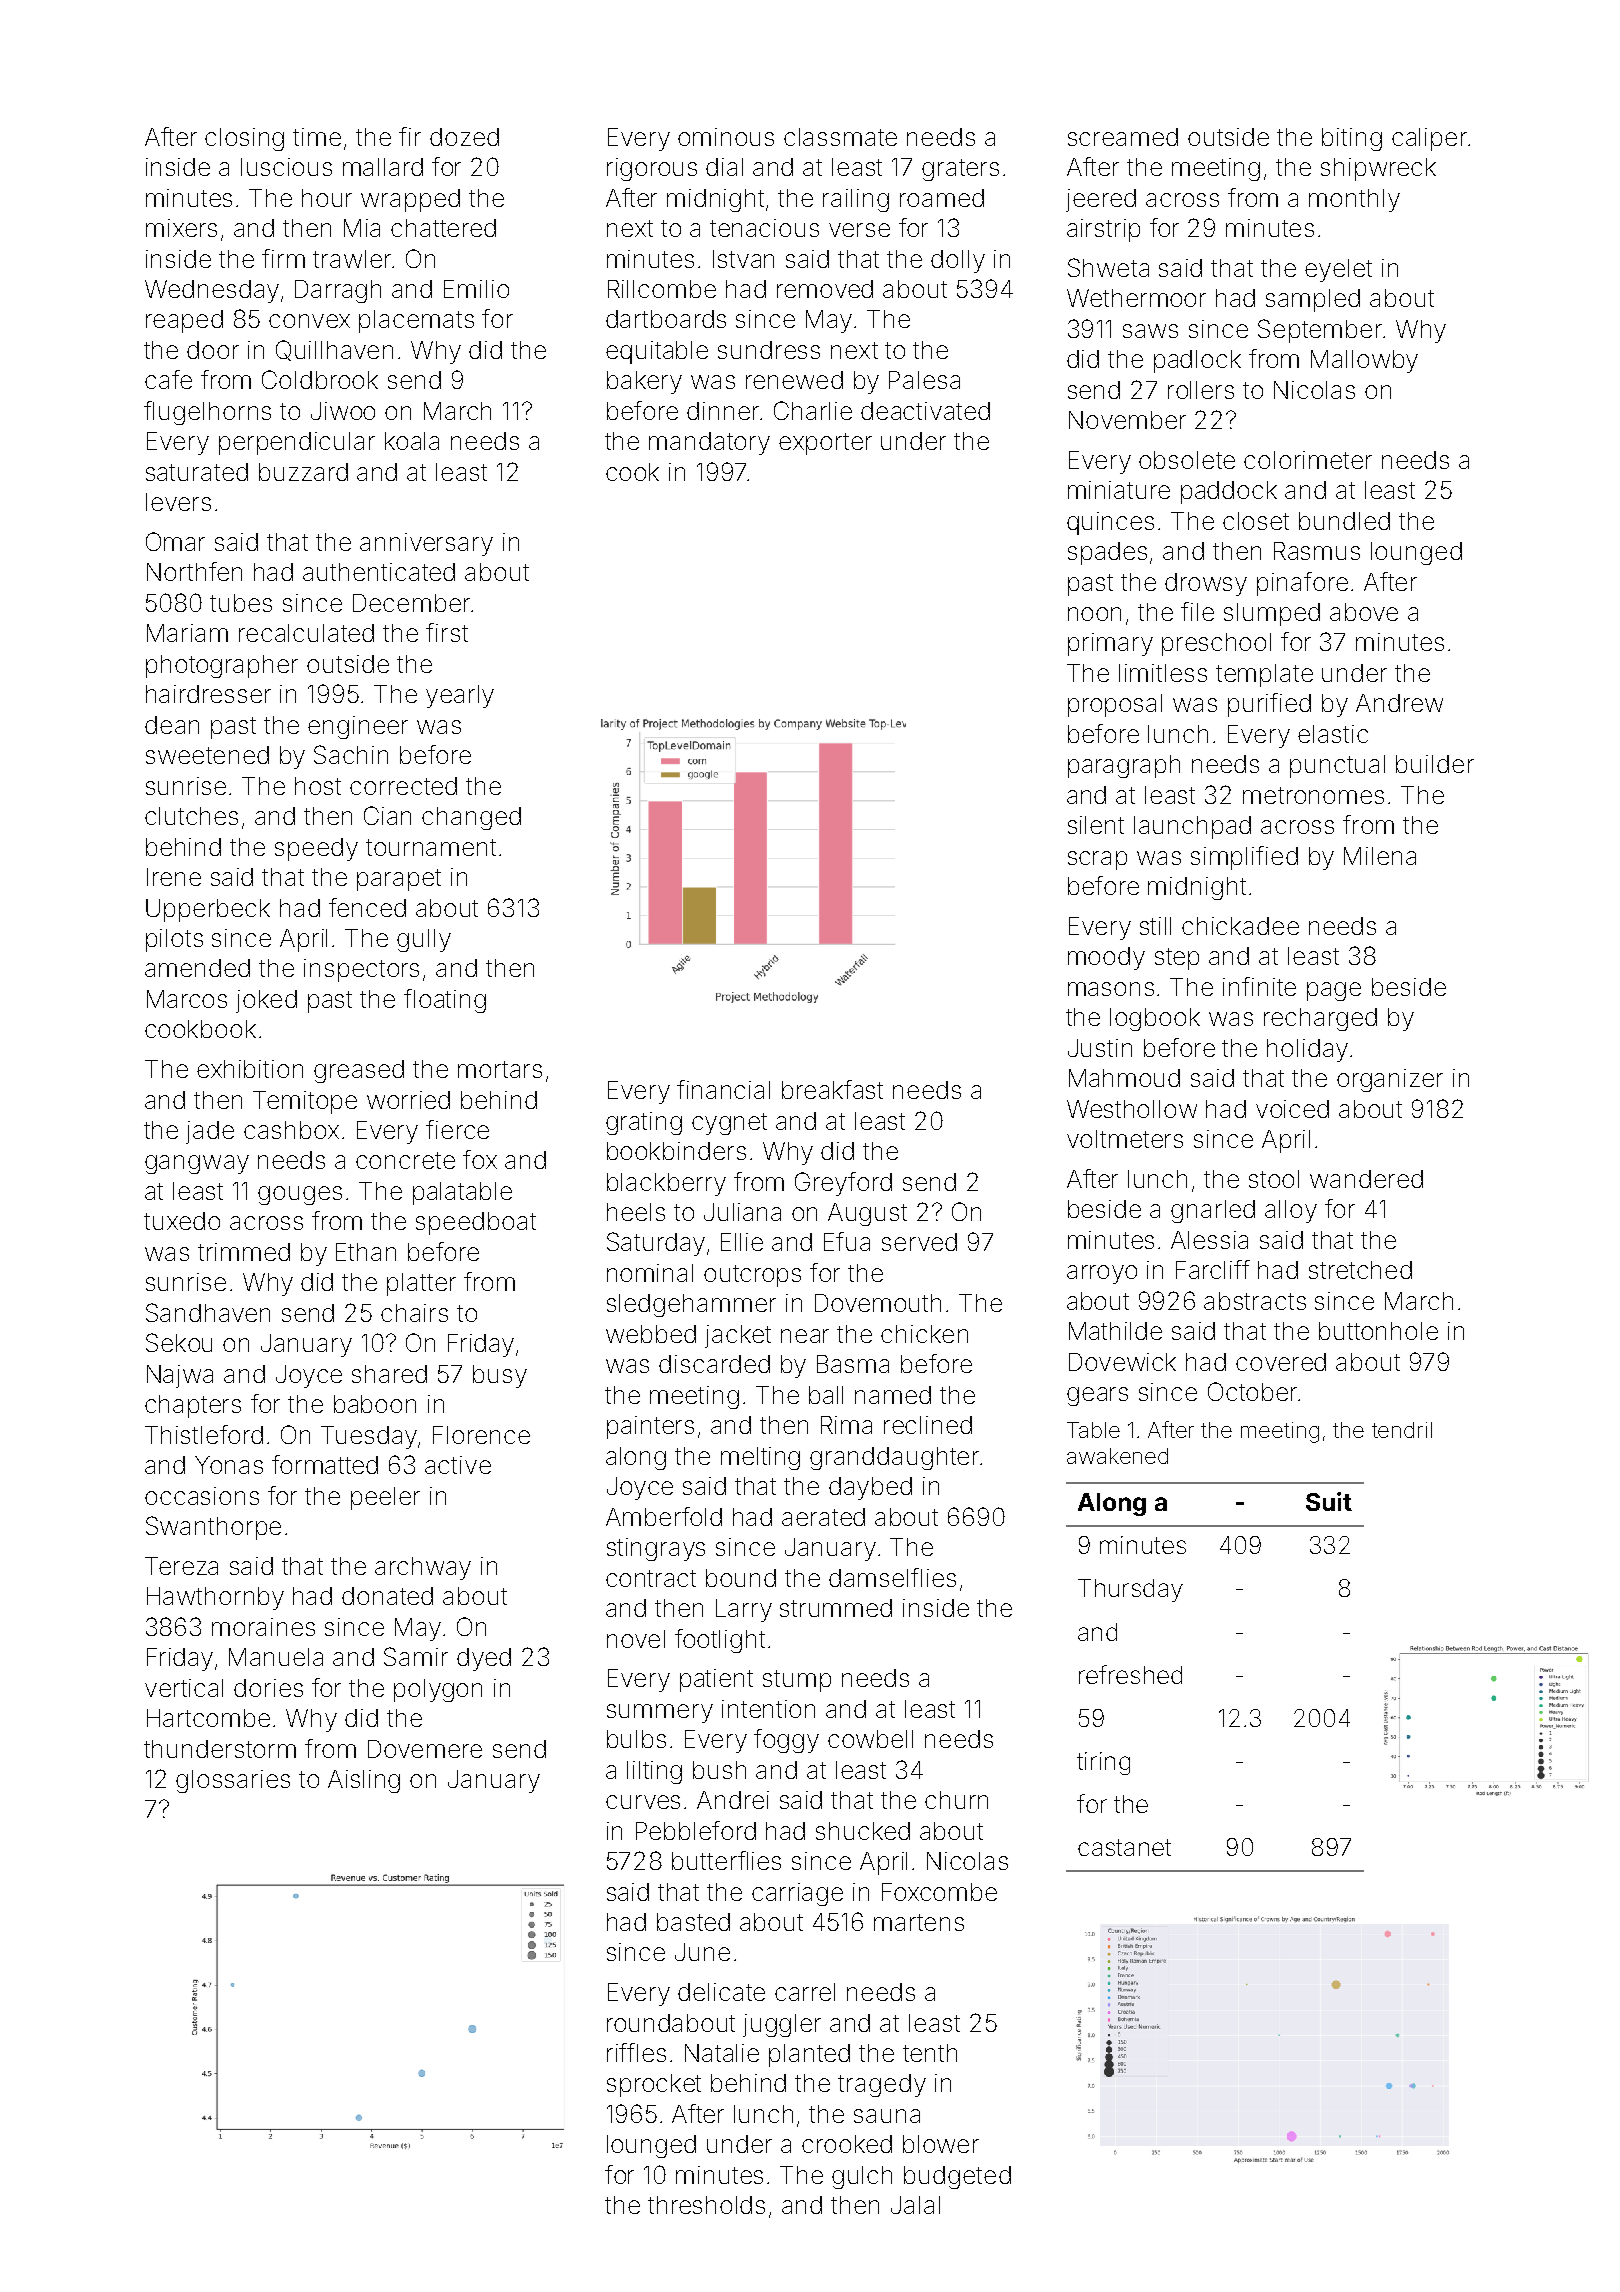  I want to click on glossaries, so click(233, 1781).
